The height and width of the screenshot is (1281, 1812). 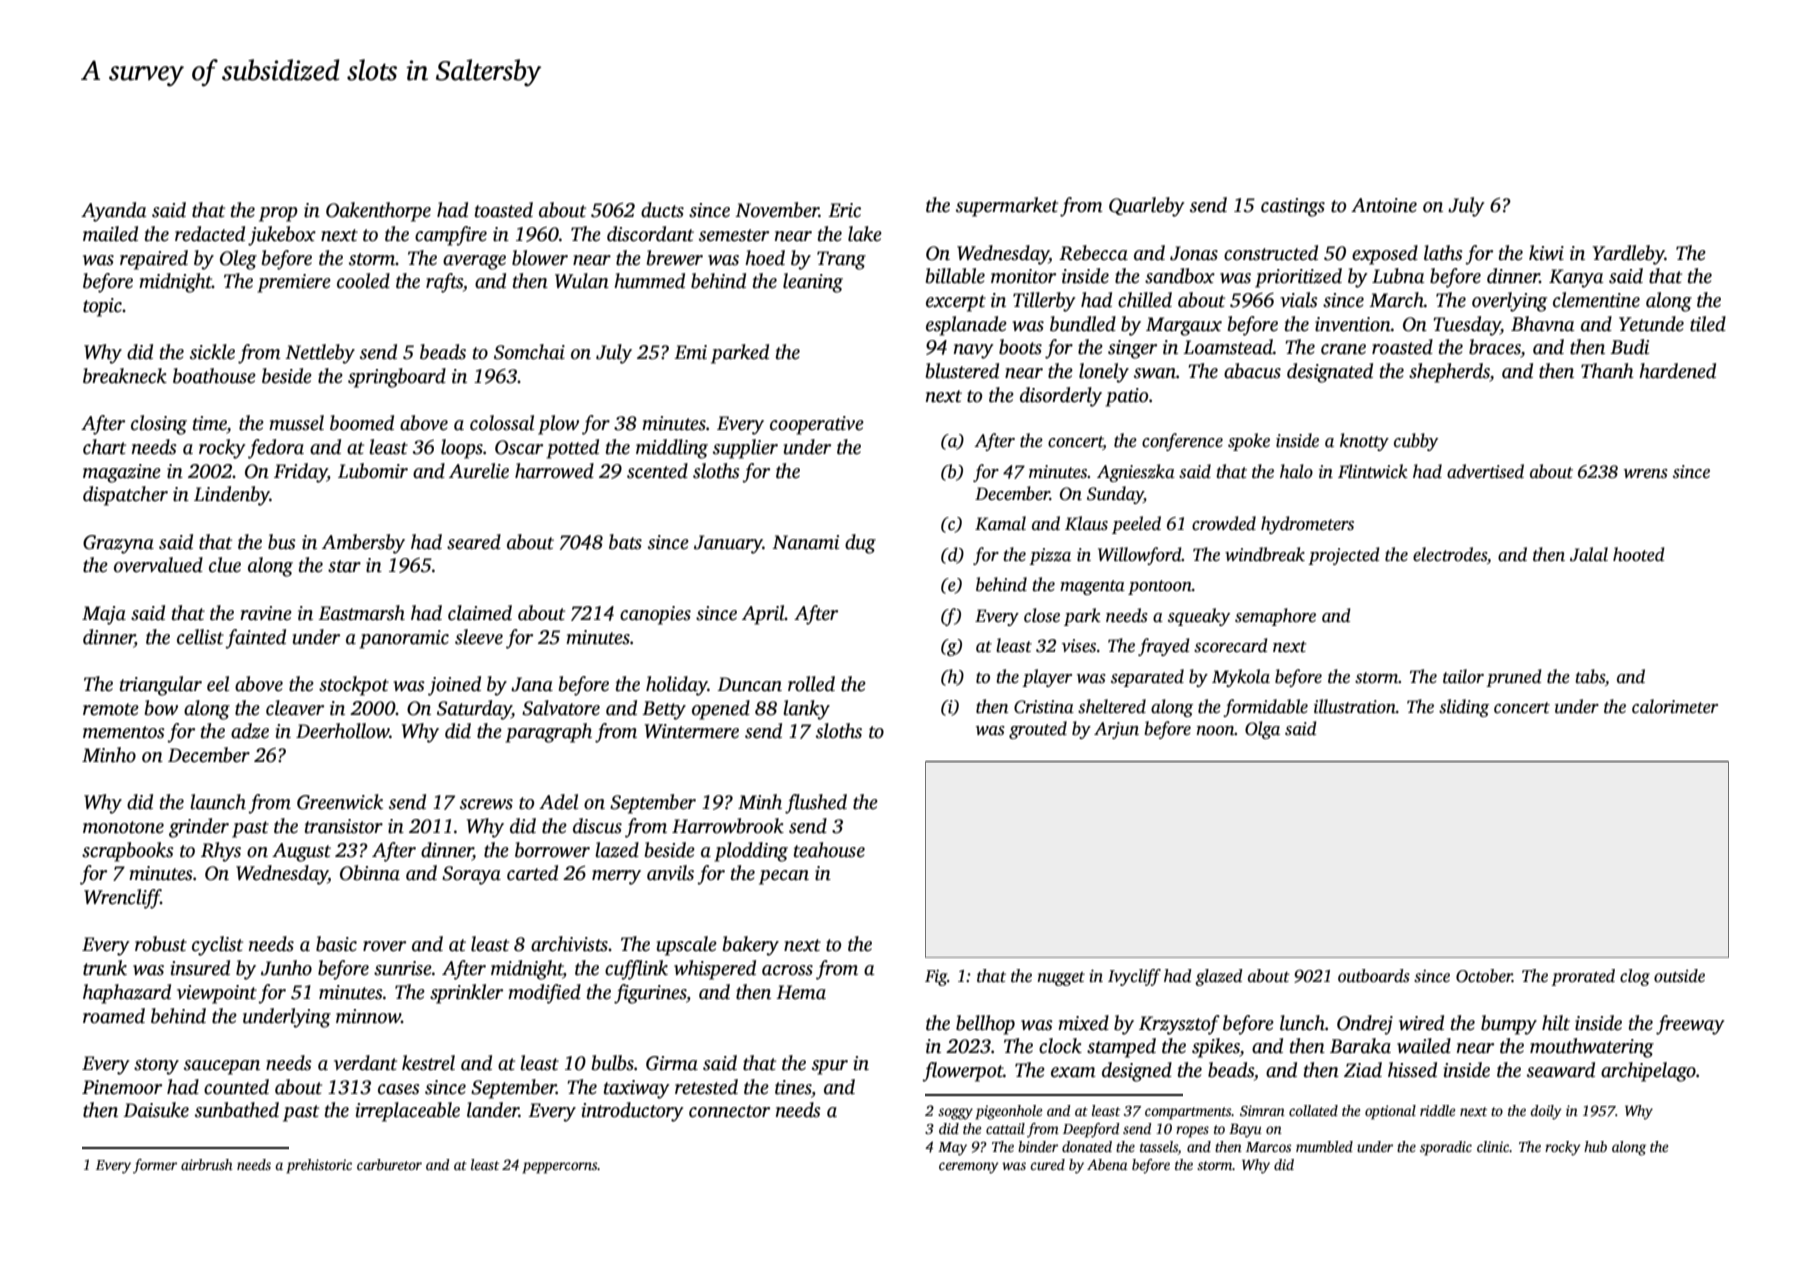 What do you see at coordinates (751, 852) in the screenshot?
I see `plodding` at bounding box center [751, 852].
